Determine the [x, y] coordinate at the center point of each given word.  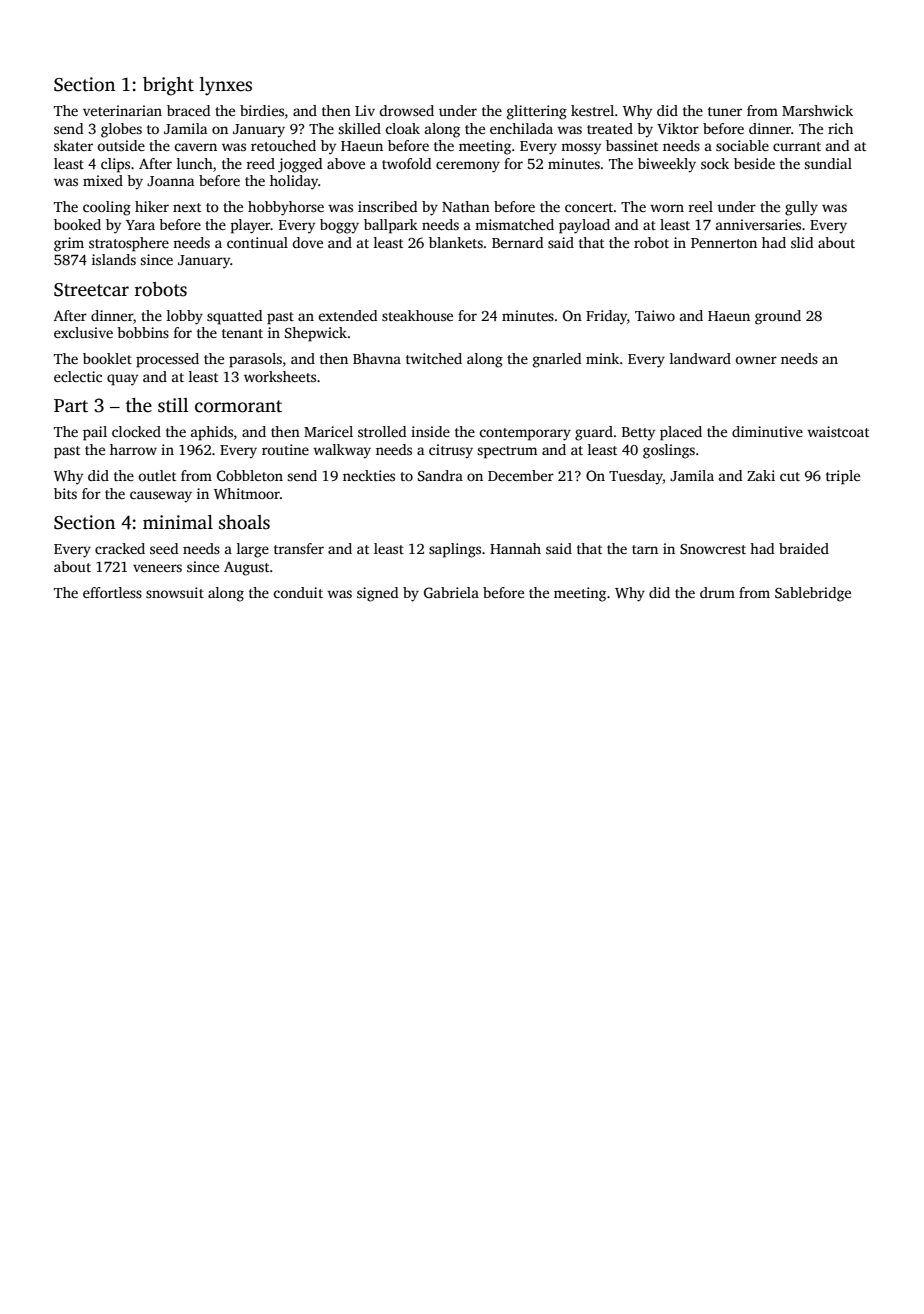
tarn [645, 549]
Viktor [678, 128]
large [253, 550]
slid [802, 242]
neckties [369, 475]
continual [257, 242]
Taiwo [655, 315]
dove [307, 242]
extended [347, 315]
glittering [537, 112]
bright [168, 86]
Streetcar [91, 290]
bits [65, 493]
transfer [299, 548]
